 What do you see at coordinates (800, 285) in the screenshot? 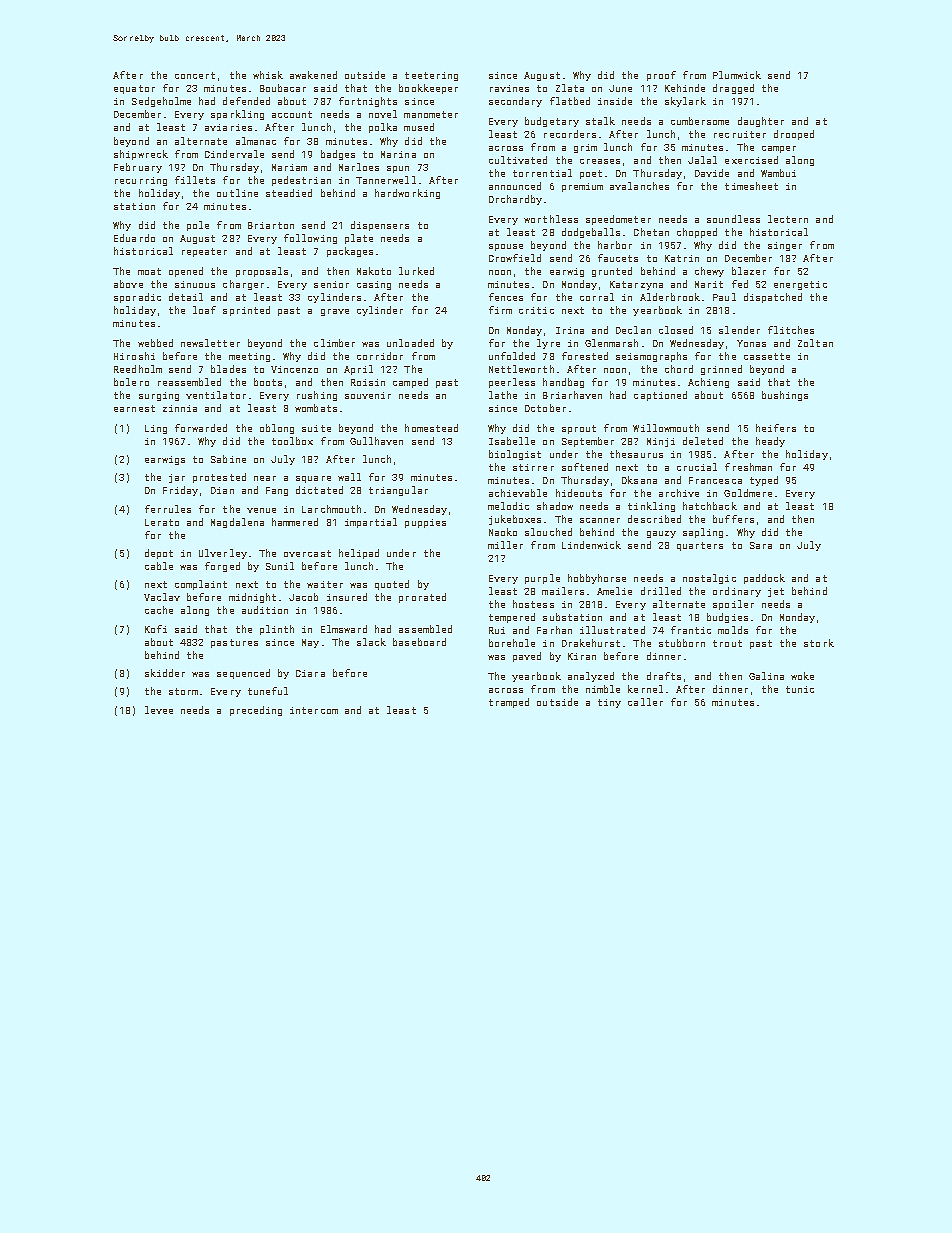
I see `energetic` at bounding box center [800, 285].
